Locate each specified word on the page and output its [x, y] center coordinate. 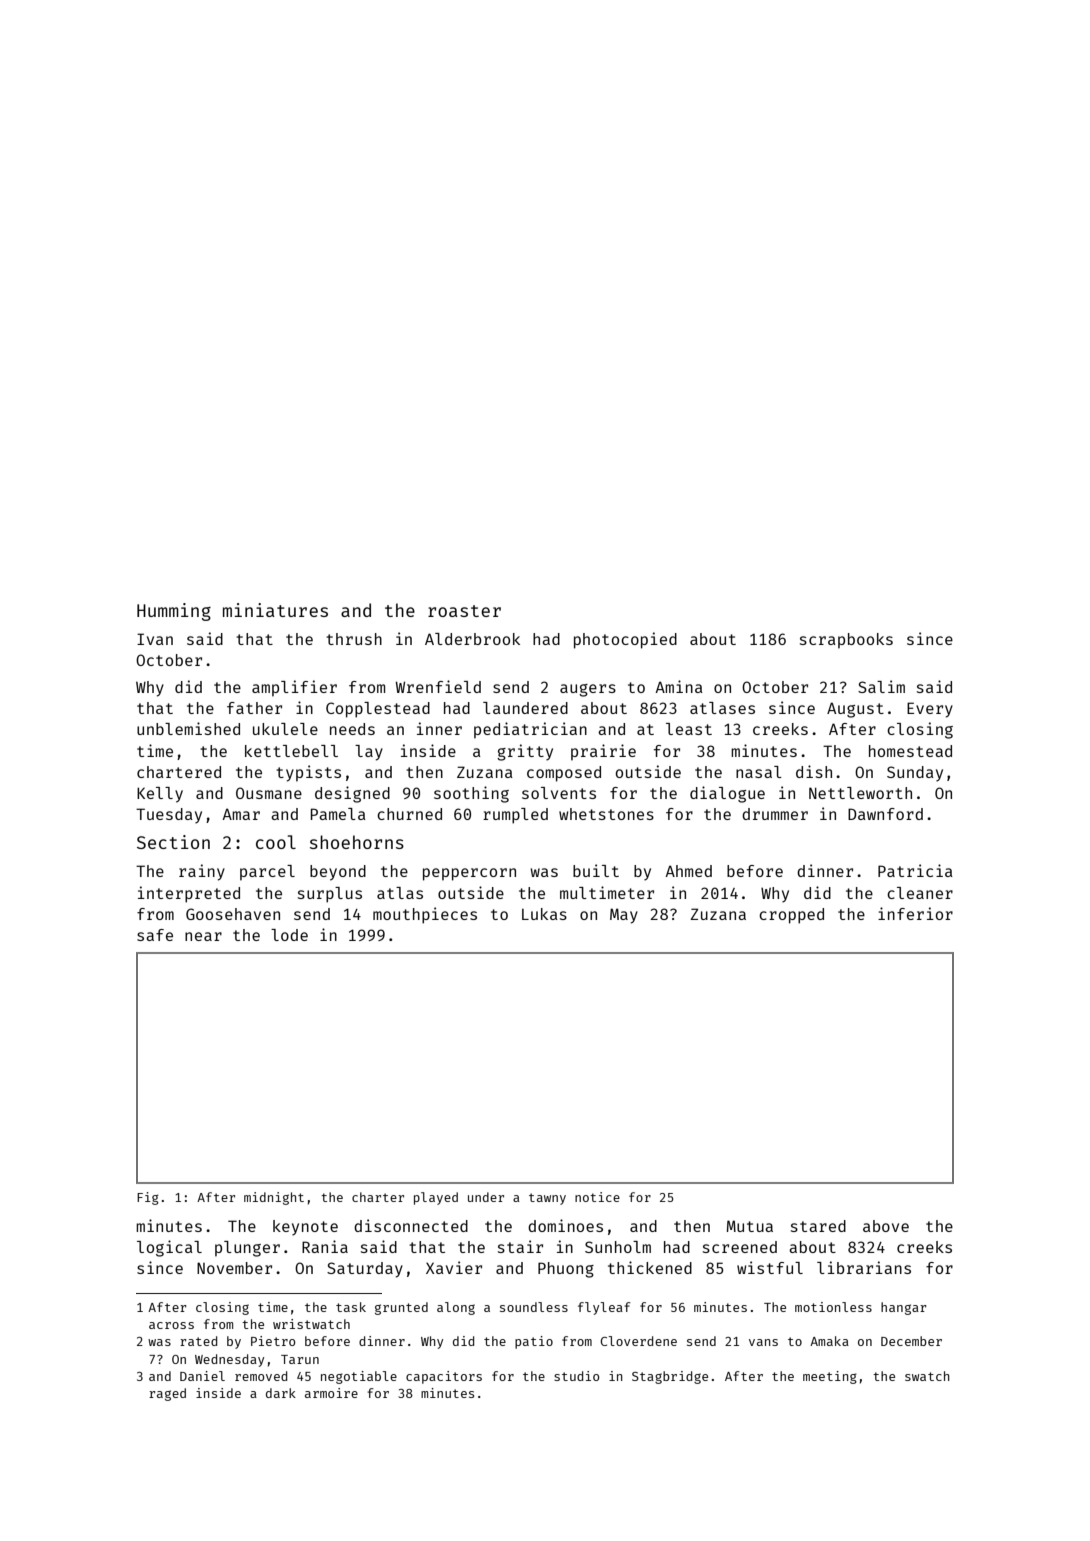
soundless [534, 1307]
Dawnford [885, 814]
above [886, 1226]
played [436, 1198]
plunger [247, 1249]
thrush [354, 639]
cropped [791, 916]
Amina [679, 686]
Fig [148, 1198]
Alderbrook [472, 639]
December [911, 1341]
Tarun [300, 1359]
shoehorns [357, 842]
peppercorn [469, 874]
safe [155, 935]
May [624, 916]
